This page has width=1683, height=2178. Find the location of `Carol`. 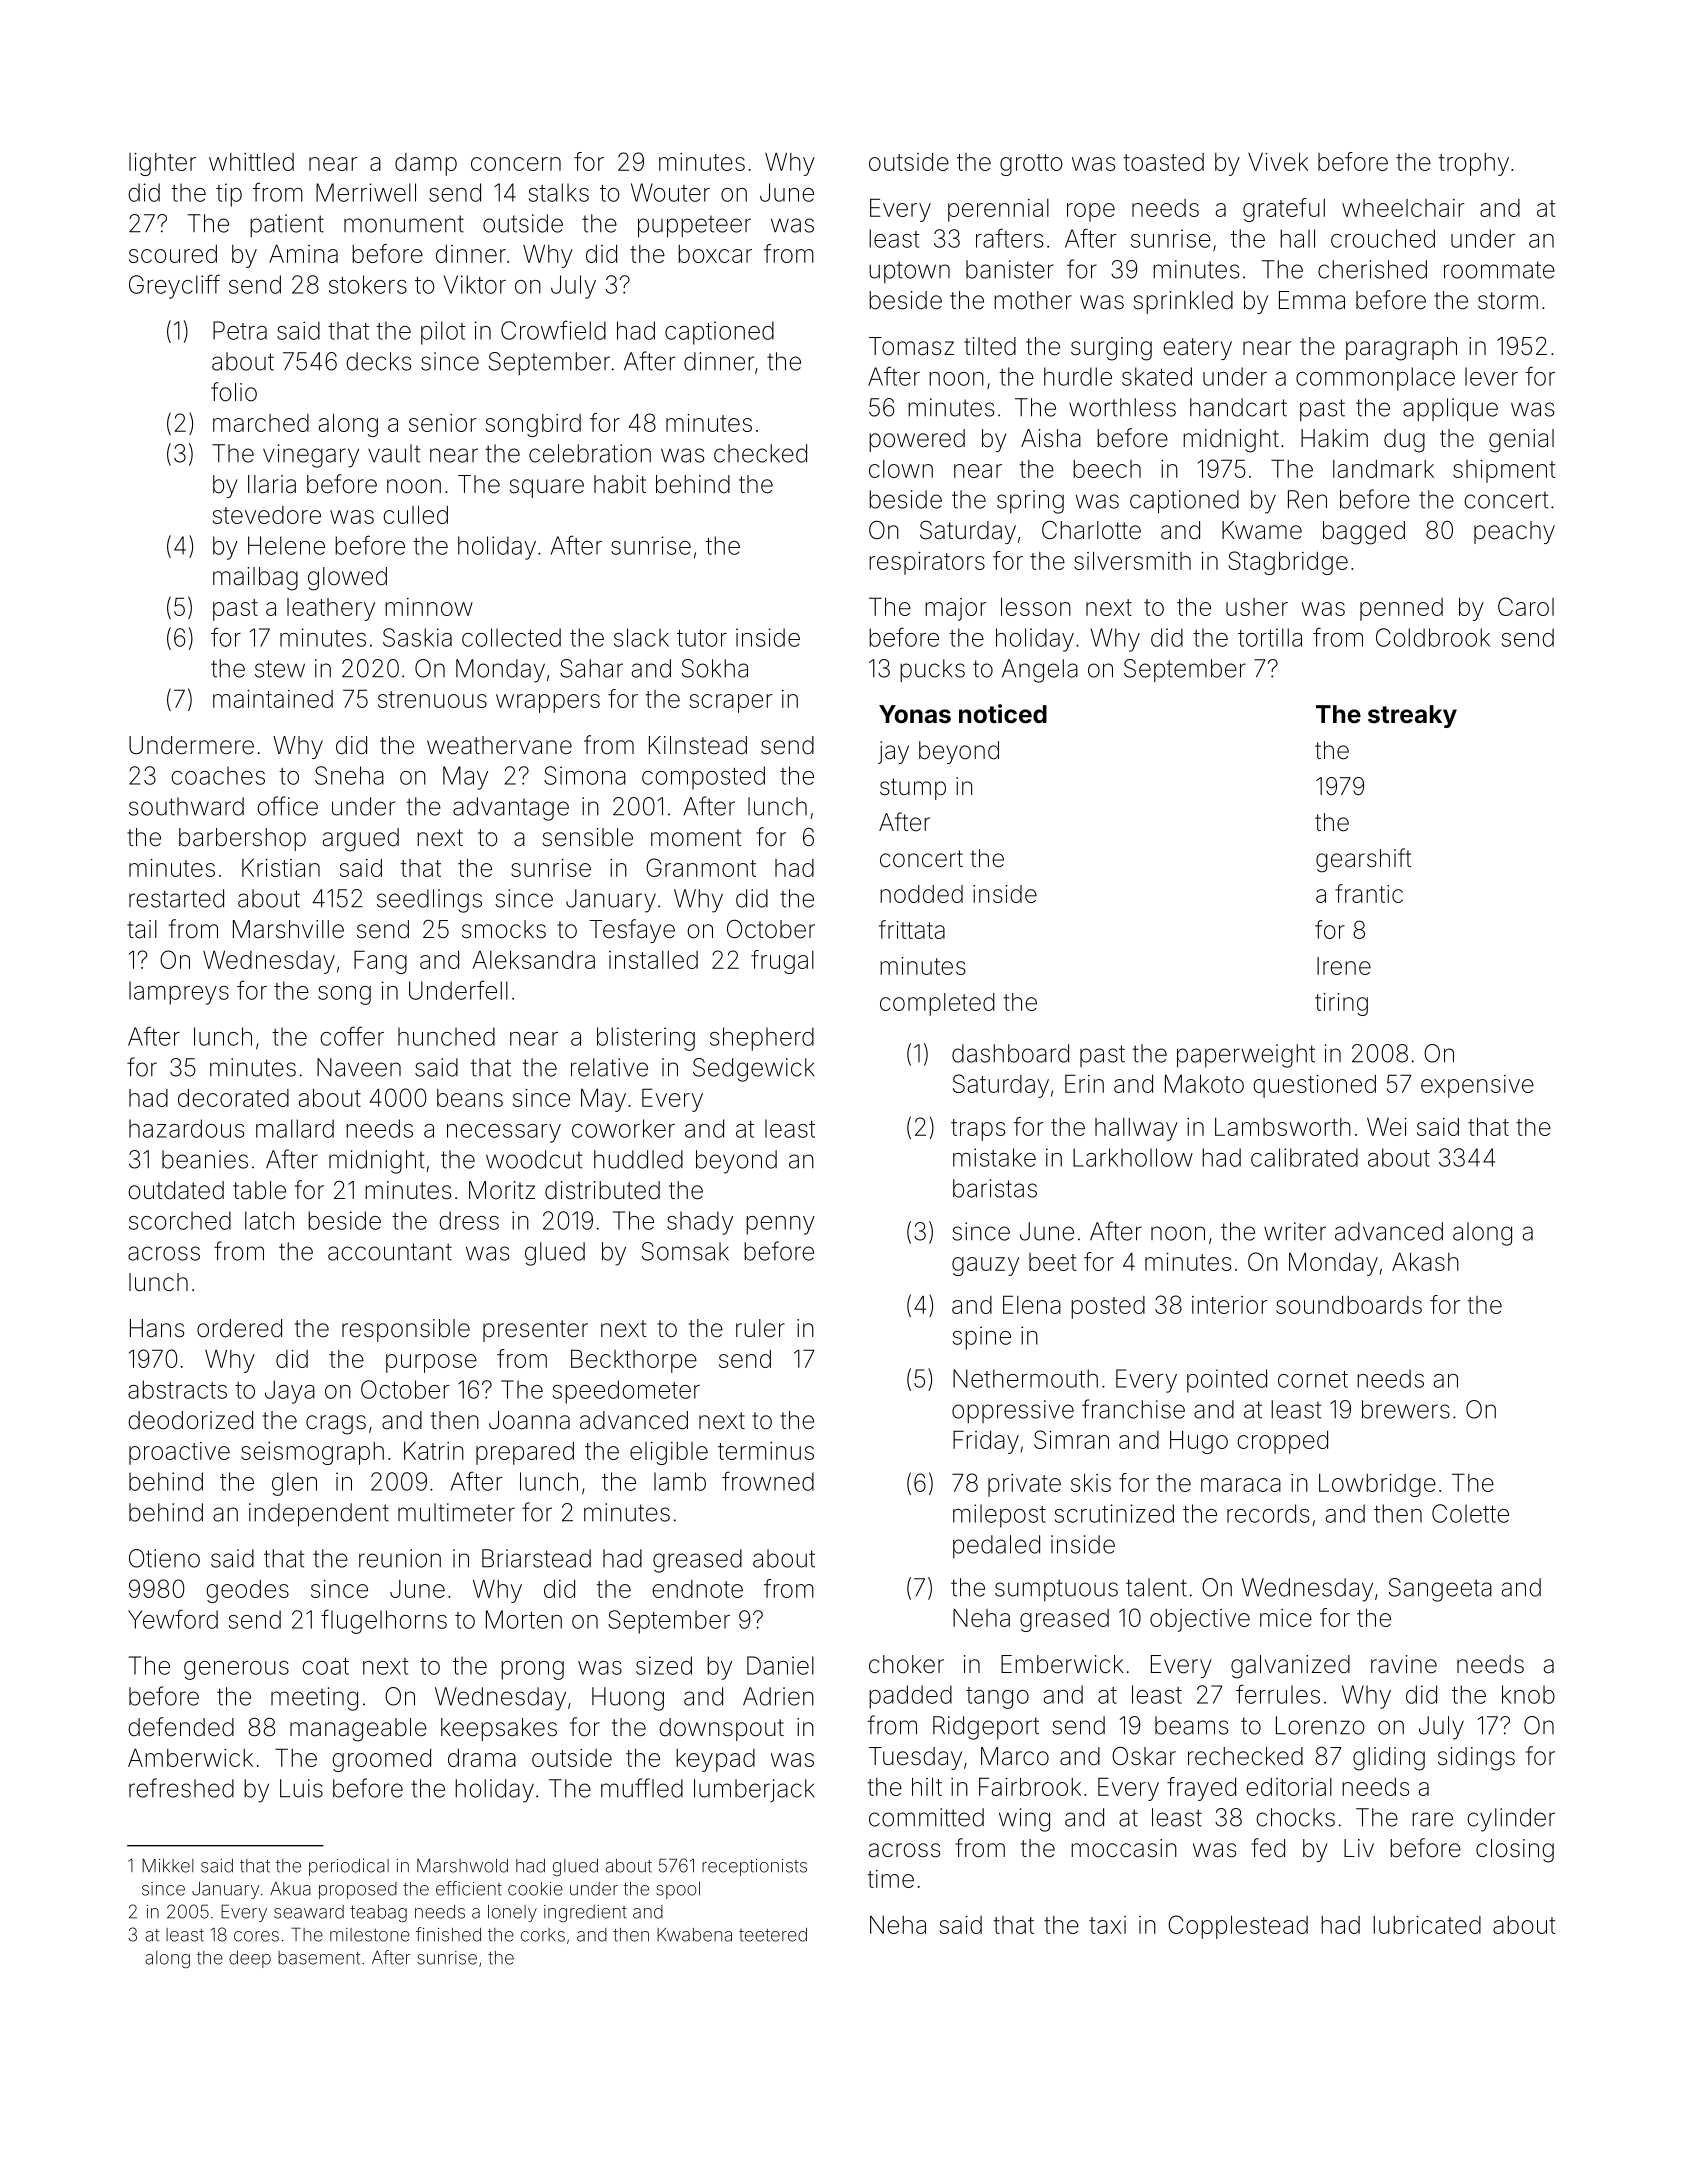

Carol is located at coordinates (1526, 606).
